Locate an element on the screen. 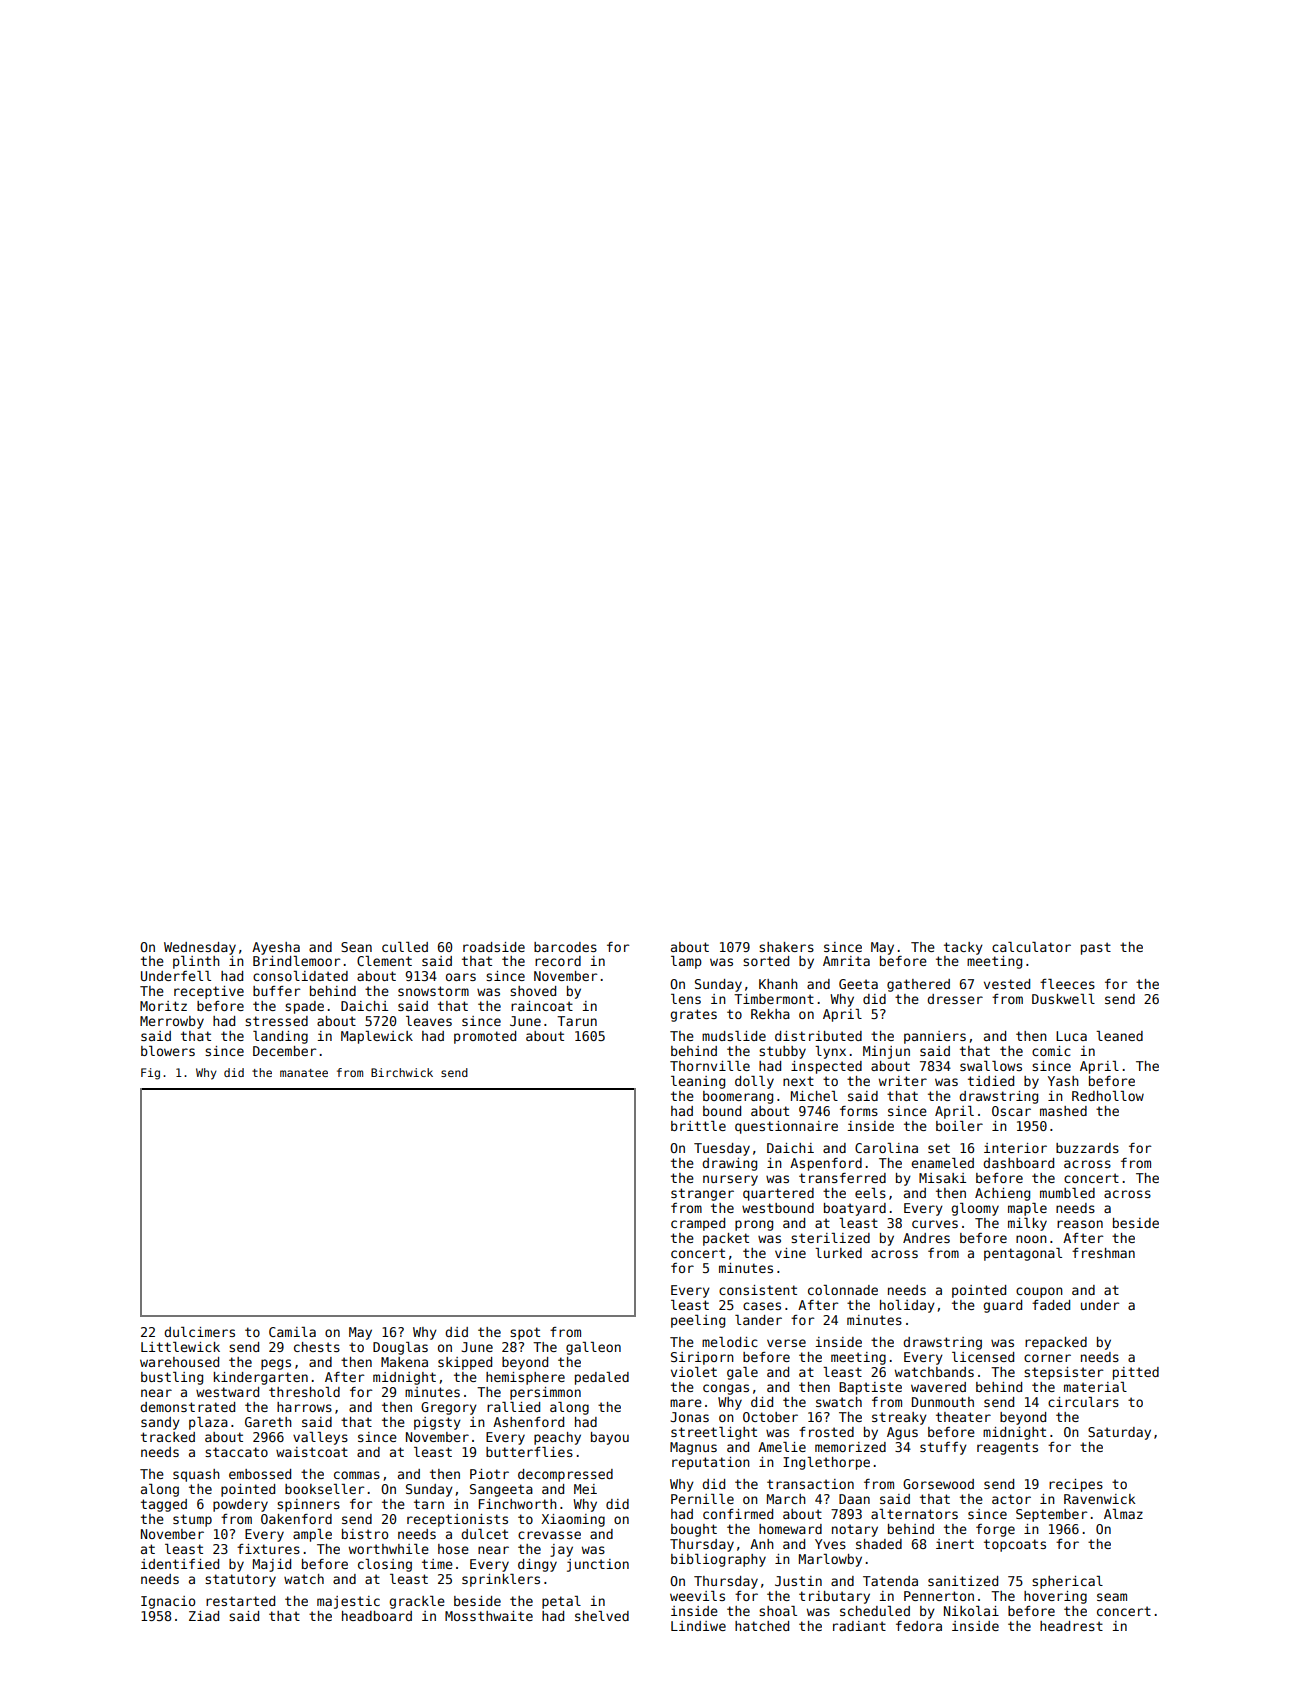 This screenshot has height=1690, width=1306. Camila is located at coordinates (292, 1332).
